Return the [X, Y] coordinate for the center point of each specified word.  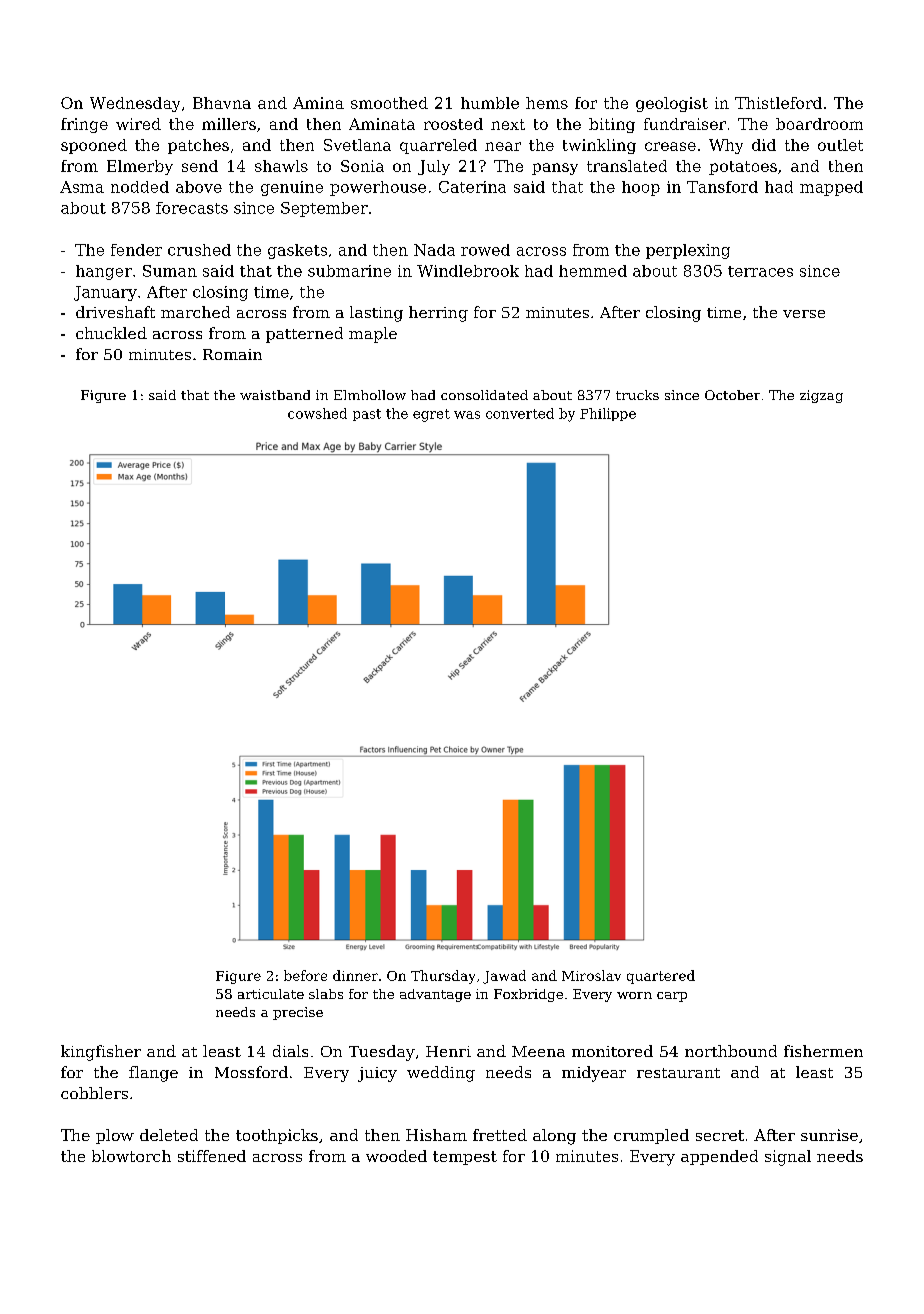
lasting [376, 314]
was [467, 415]
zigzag [821, 396]
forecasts [192, 208]
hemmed [593, 271]
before [305, 975]
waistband [275, 395]
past [367, 415]
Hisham [436, 1135]
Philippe [608, 414]
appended [719, 1157]
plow [115, 1136]
